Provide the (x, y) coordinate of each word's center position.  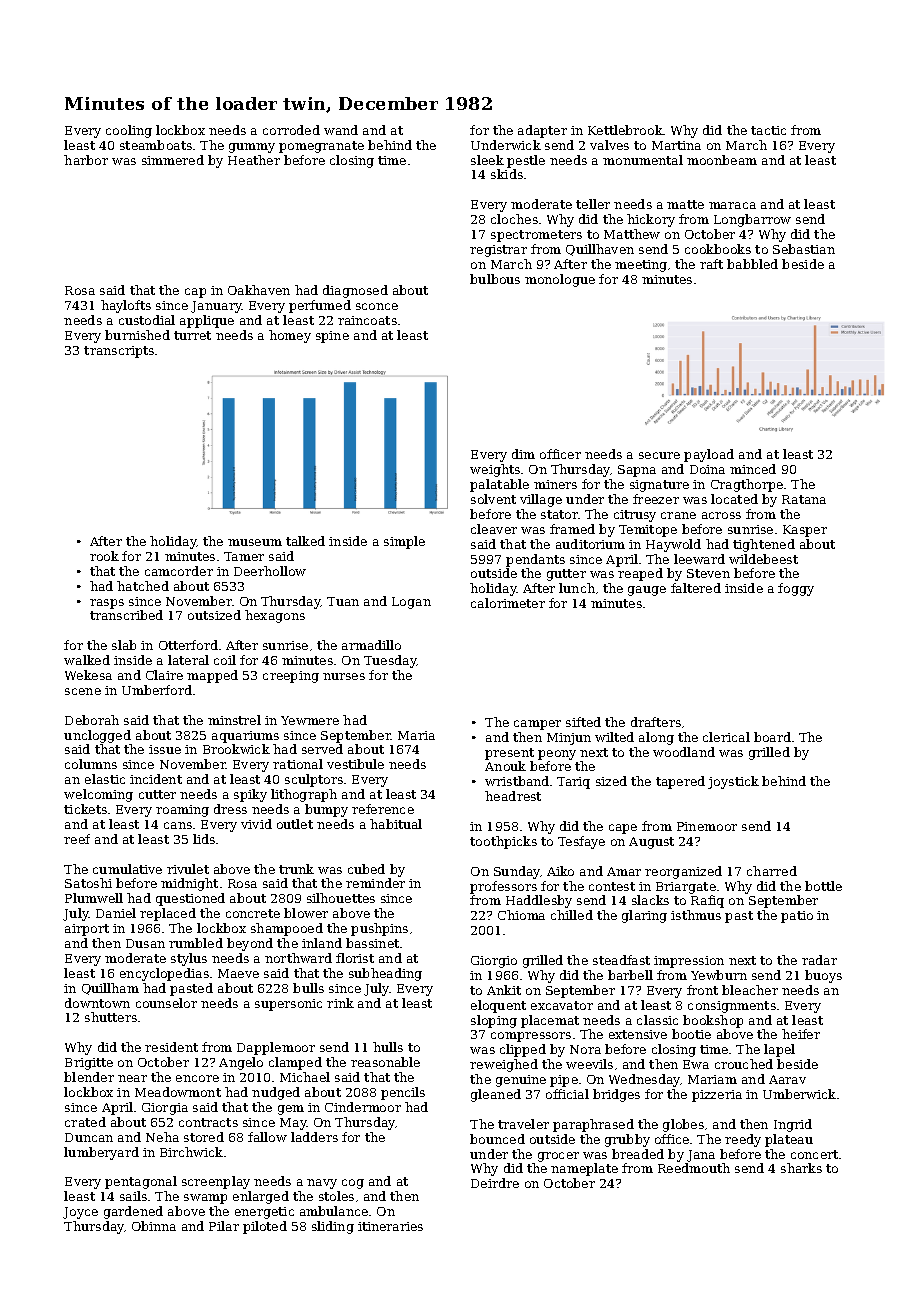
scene (83, 691)
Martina (676, 145)
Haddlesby (539, 901)
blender (89, 1077)
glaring (644, 916)
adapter (542, 131)
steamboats (156, 145)
